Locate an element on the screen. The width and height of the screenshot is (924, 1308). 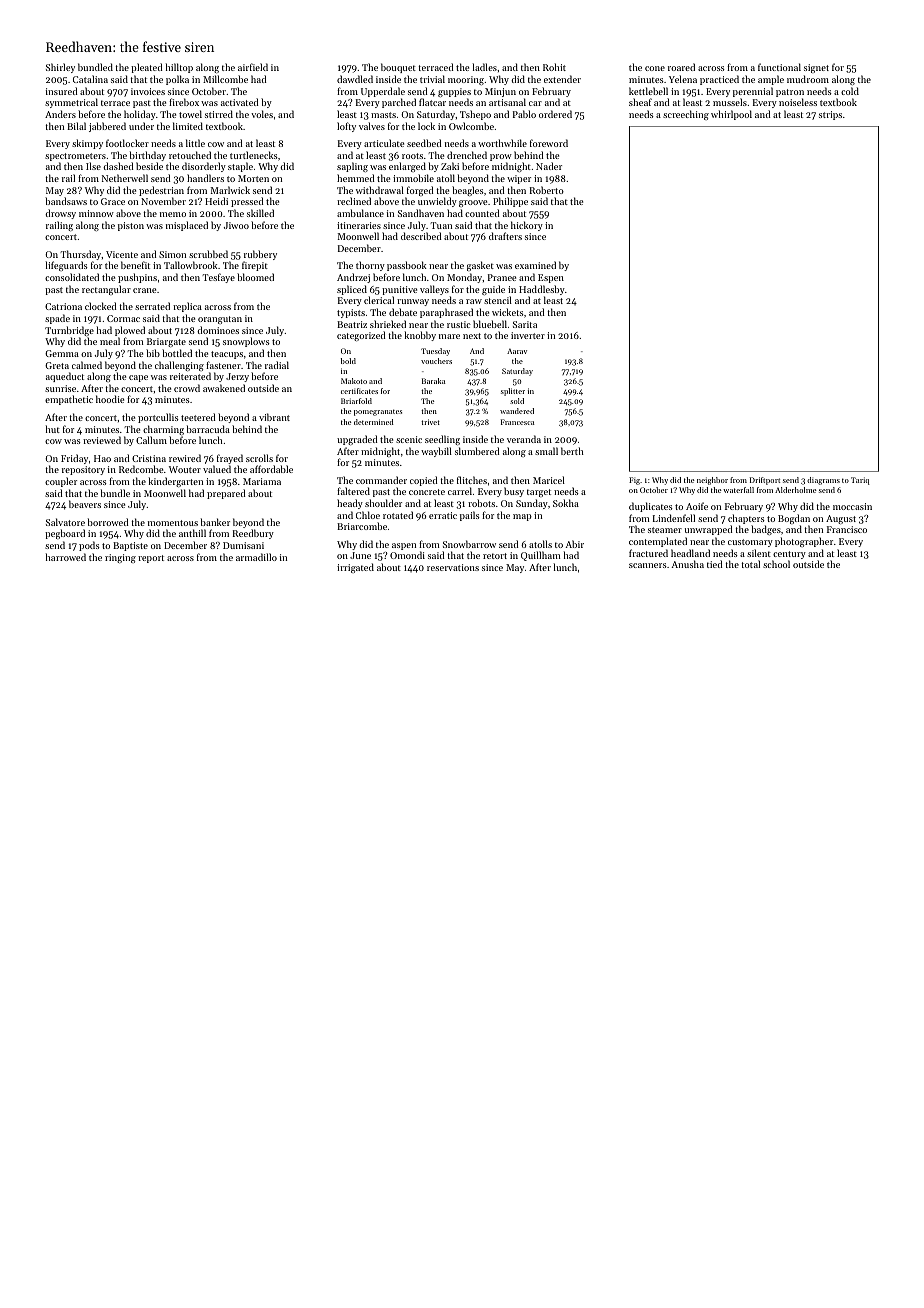
Driftport is located at coordinates (765, 481).
